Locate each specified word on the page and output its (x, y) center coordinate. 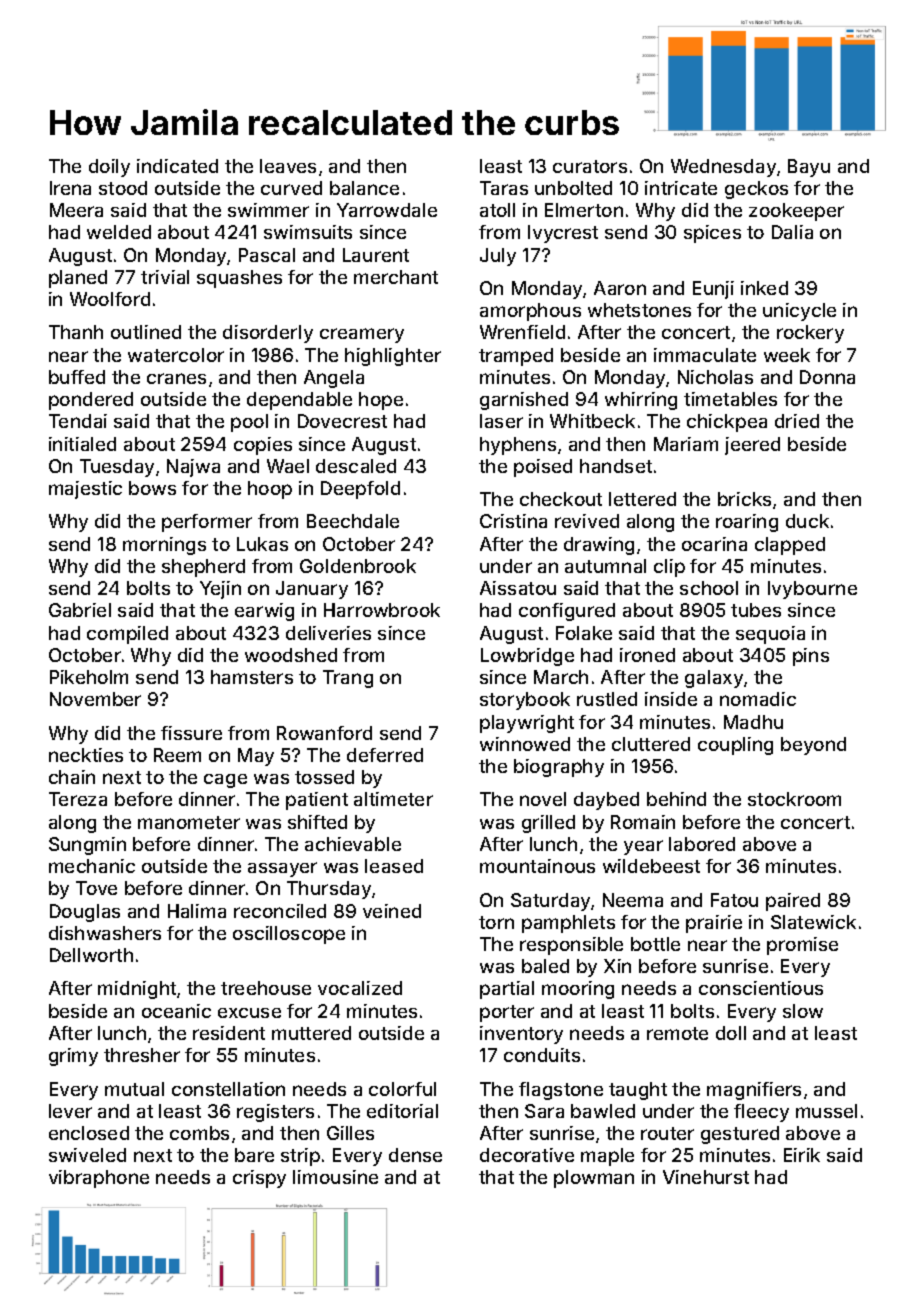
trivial (165, 277)
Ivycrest (563, 234)
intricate (681, 188)
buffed (77, 377)
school (709, 588)
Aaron (620, 288)
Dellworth (91, 955)
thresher (142, 1055)
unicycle (799, 312)
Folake (584, 633)
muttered (311, 1033)
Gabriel (80, 610)
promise (802, 946)
